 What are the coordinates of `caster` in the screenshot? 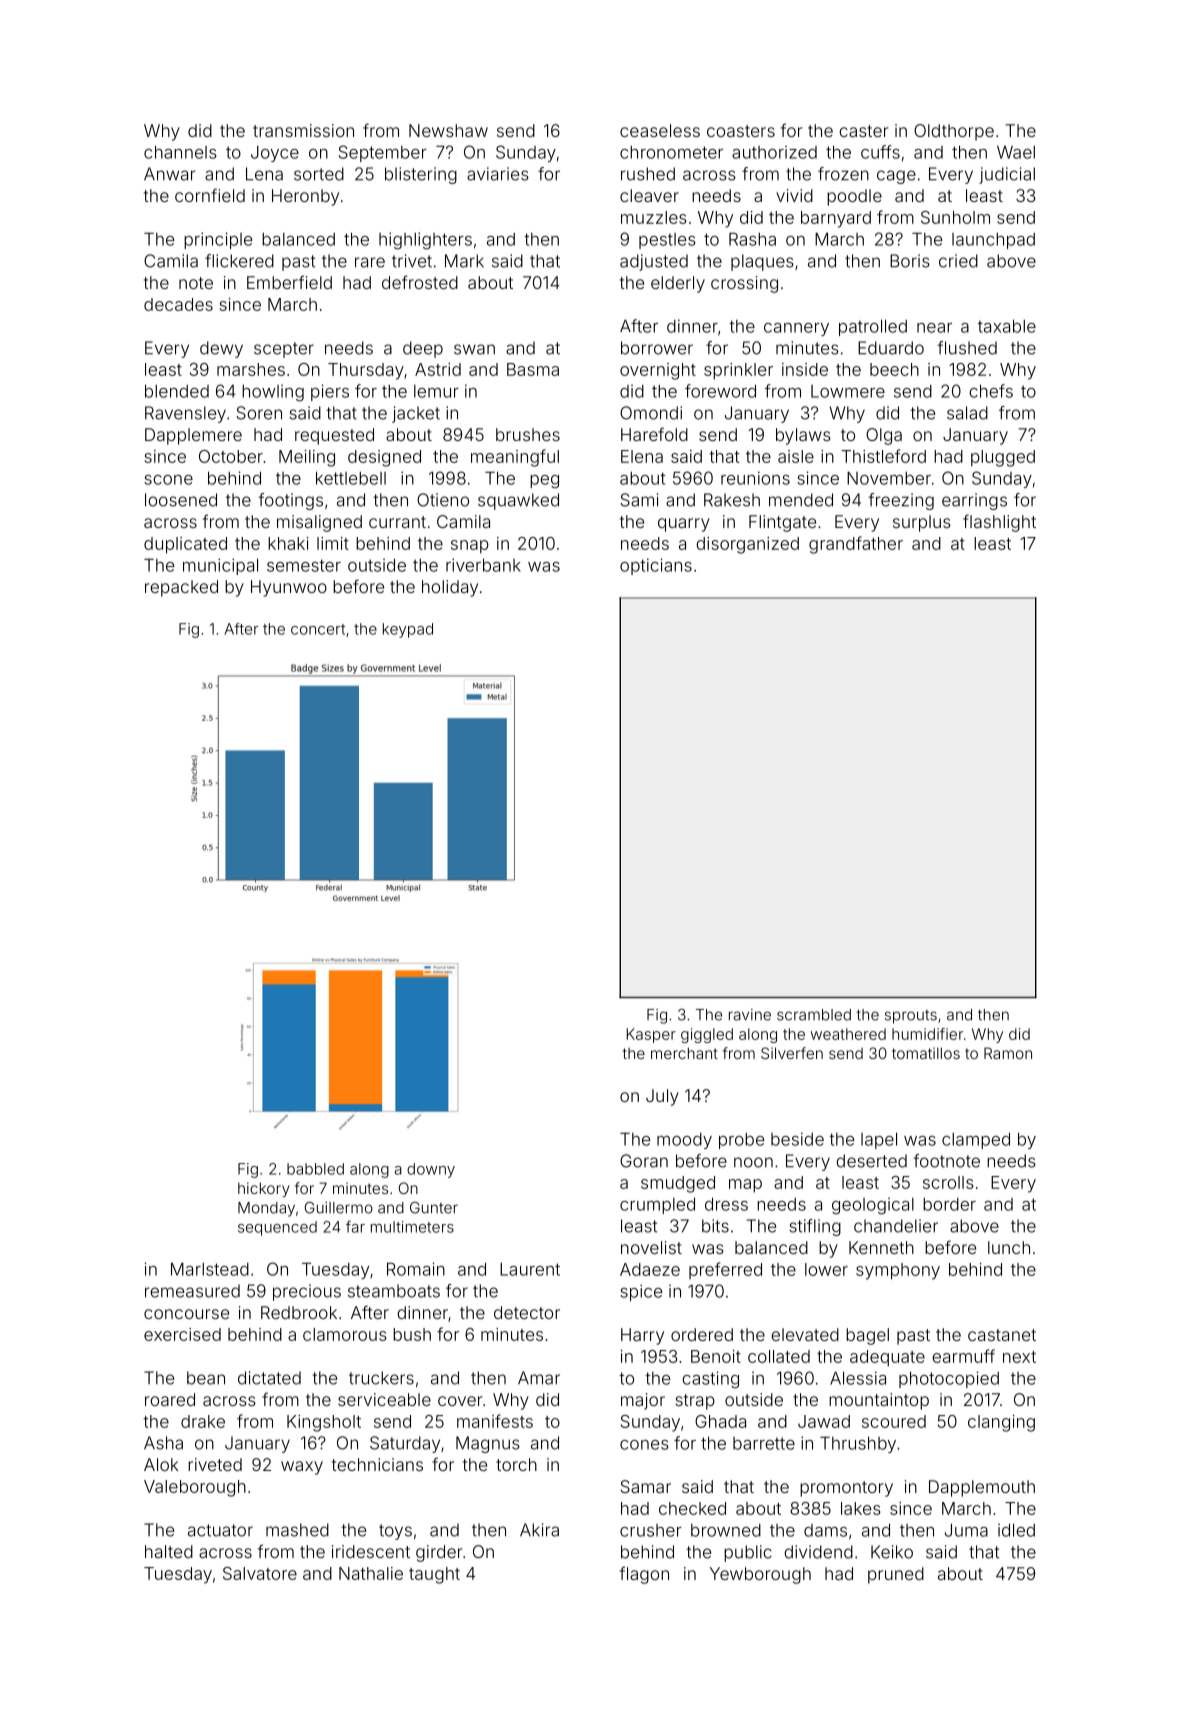 It's located at (863, 131).
